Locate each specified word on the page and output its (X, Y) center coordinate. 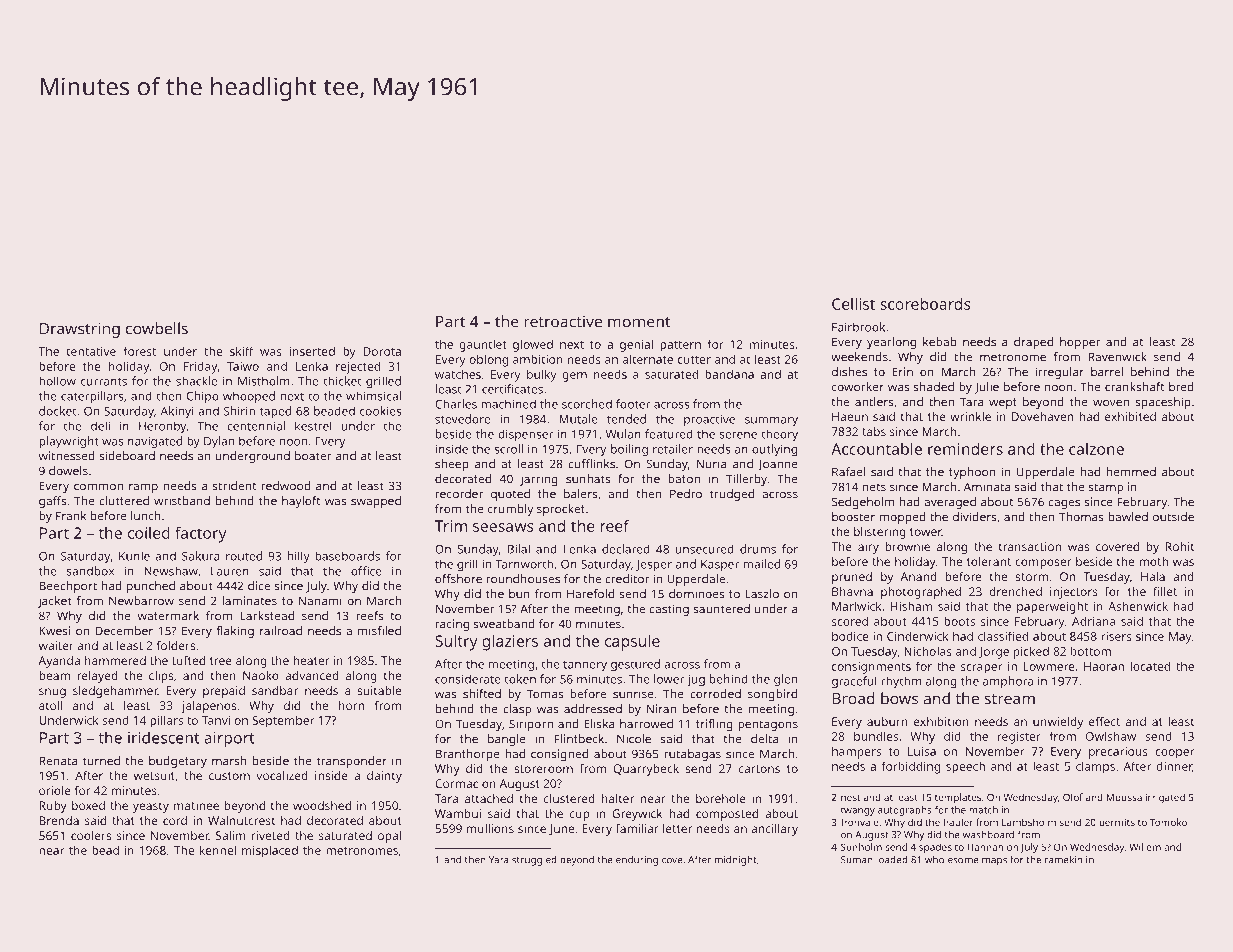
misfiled (379, 631)
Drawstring (80, 330)
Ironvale (860, 822)
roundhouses (523, 579)
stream (1010, 699)
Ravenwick (1117, 357)
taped (275, 412)
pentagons (768, 725)
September (283, 721)
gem (574, 377)
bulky (542, 375)
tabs (874, 431)
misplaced (270, 851)
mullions (490, 828)
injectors (1074, 593)
